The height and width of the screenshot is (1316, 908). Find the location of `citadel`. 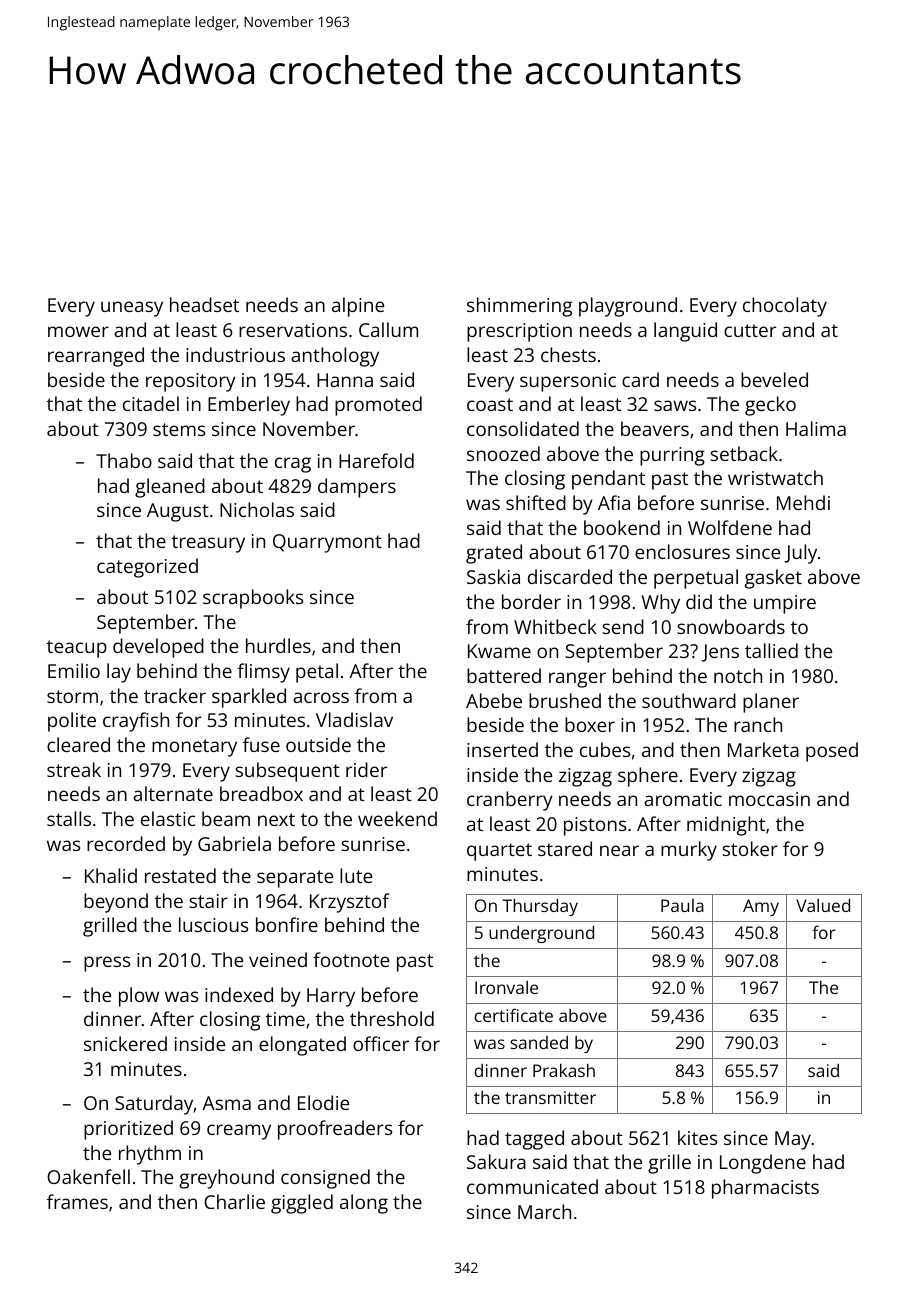

citadel is located at coordinates (151, 403).
